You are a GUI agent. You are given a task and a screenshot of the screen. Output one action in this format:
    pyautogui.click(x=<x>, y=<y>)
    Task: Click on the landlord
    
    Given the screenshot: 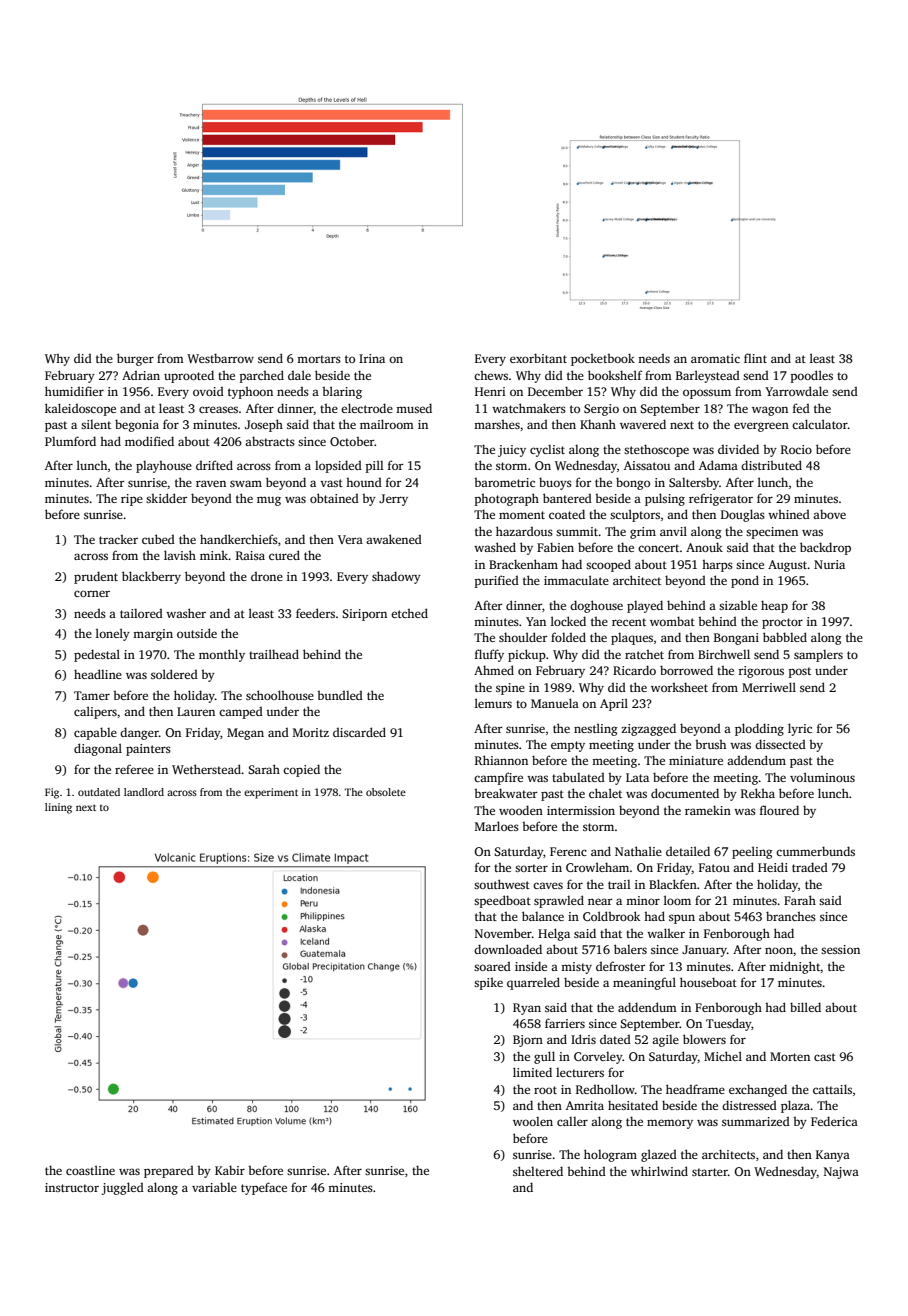 What is the action you would take?
    pyautogui.click(x=144, y=792)
